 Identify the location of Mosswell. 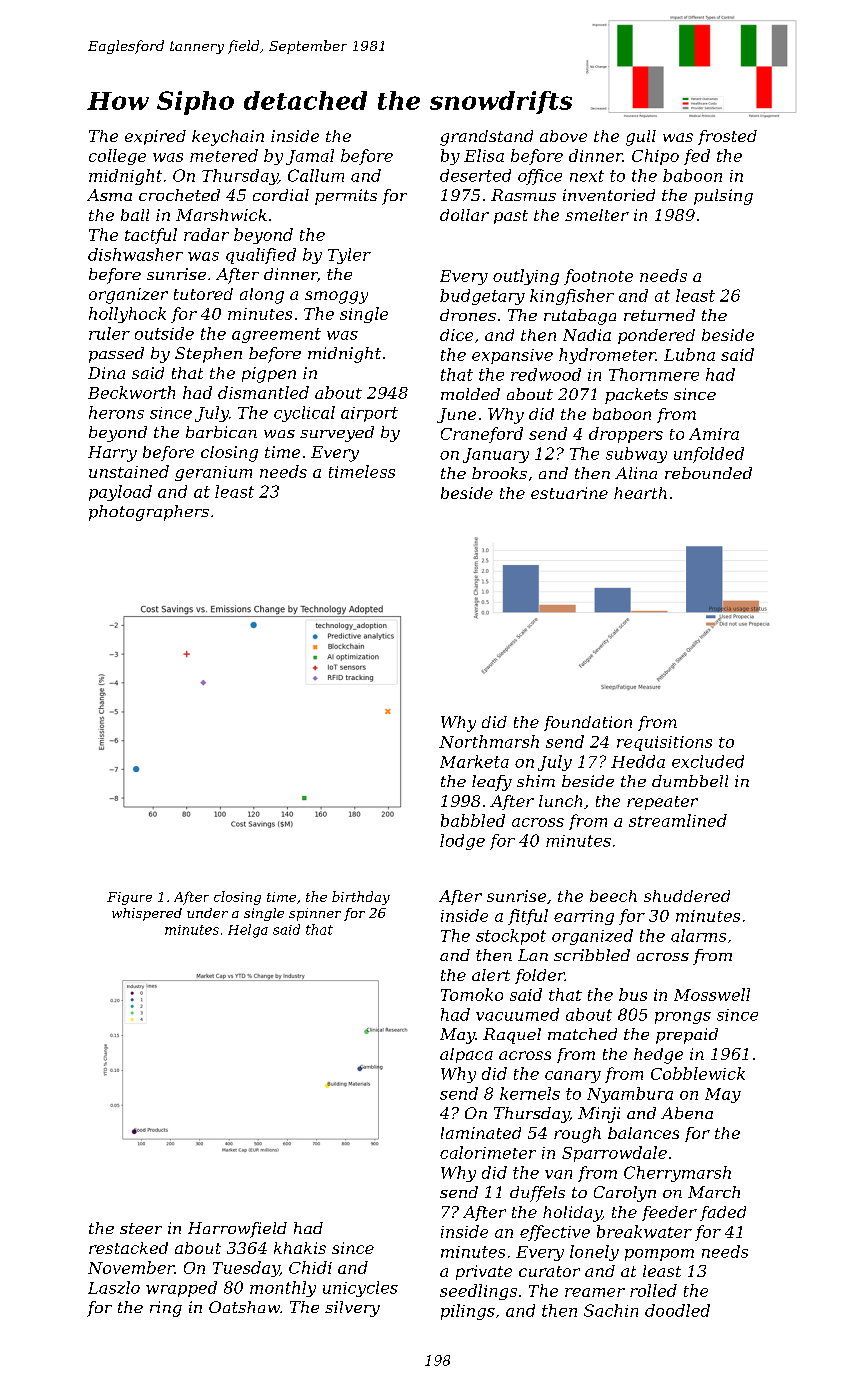
(712, 994).
